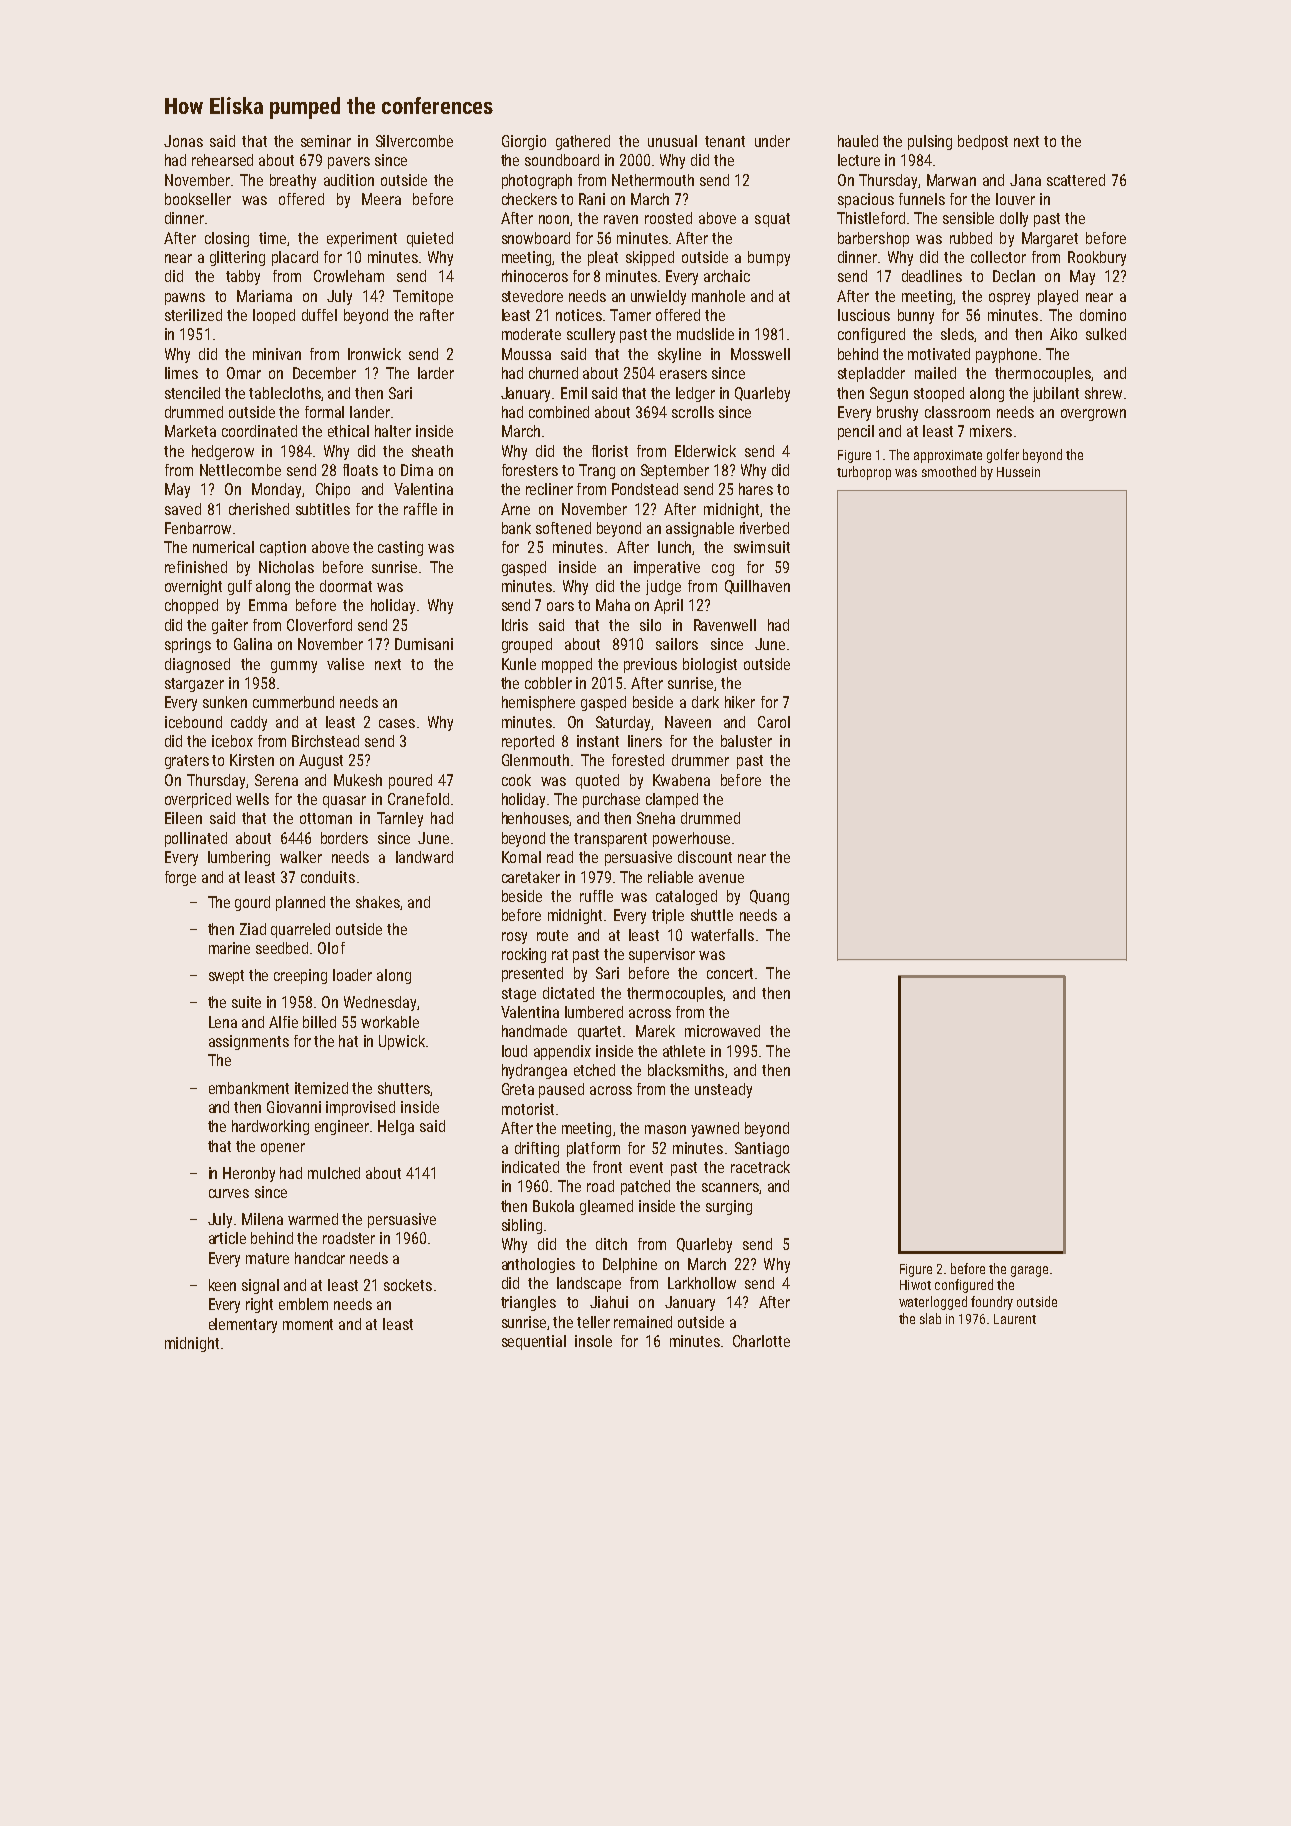  Describe the element at coordinates (430, 239) in the page. I see `quieted` at that location.
